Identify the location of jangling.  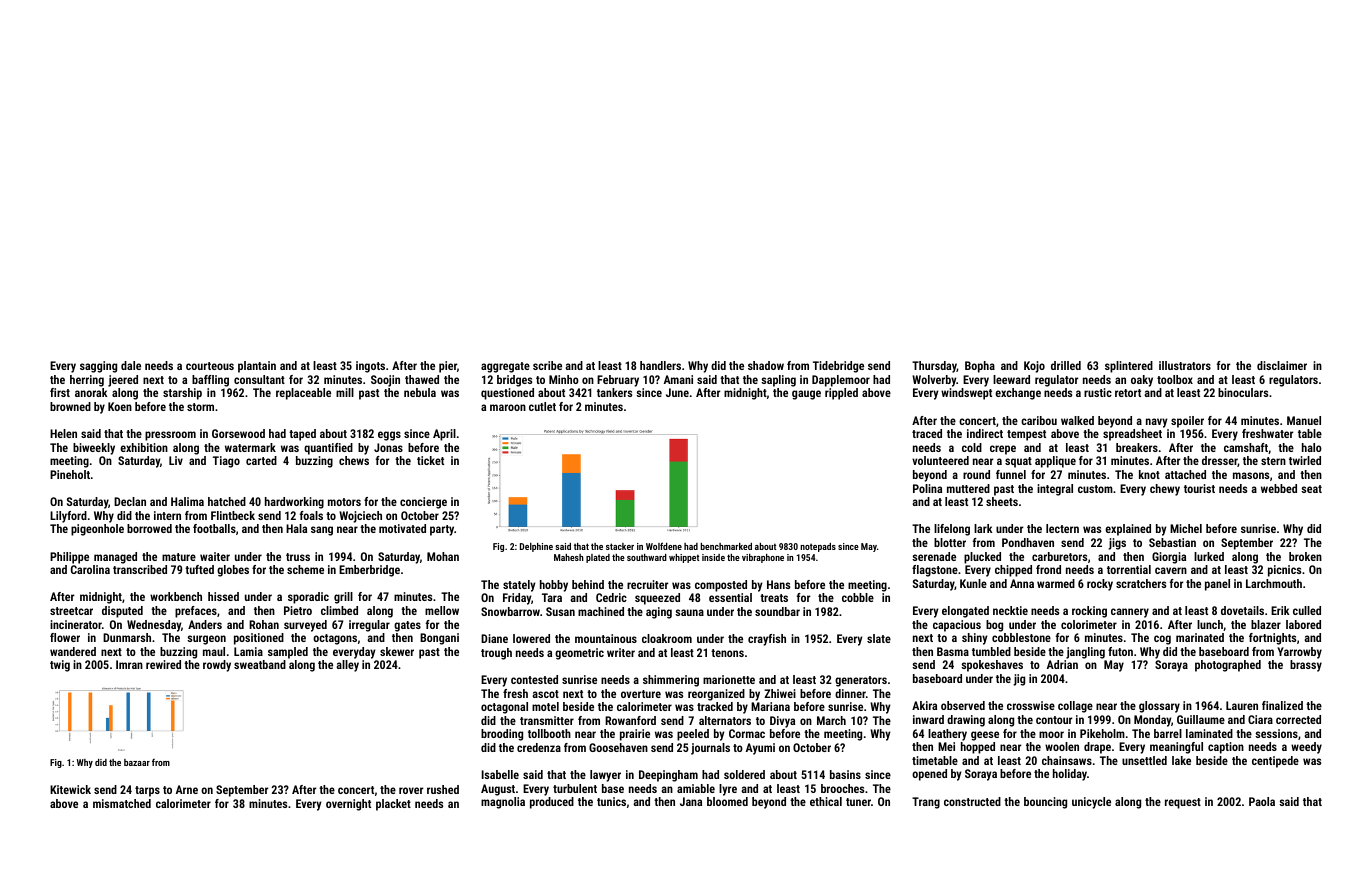
(1085, 653).
